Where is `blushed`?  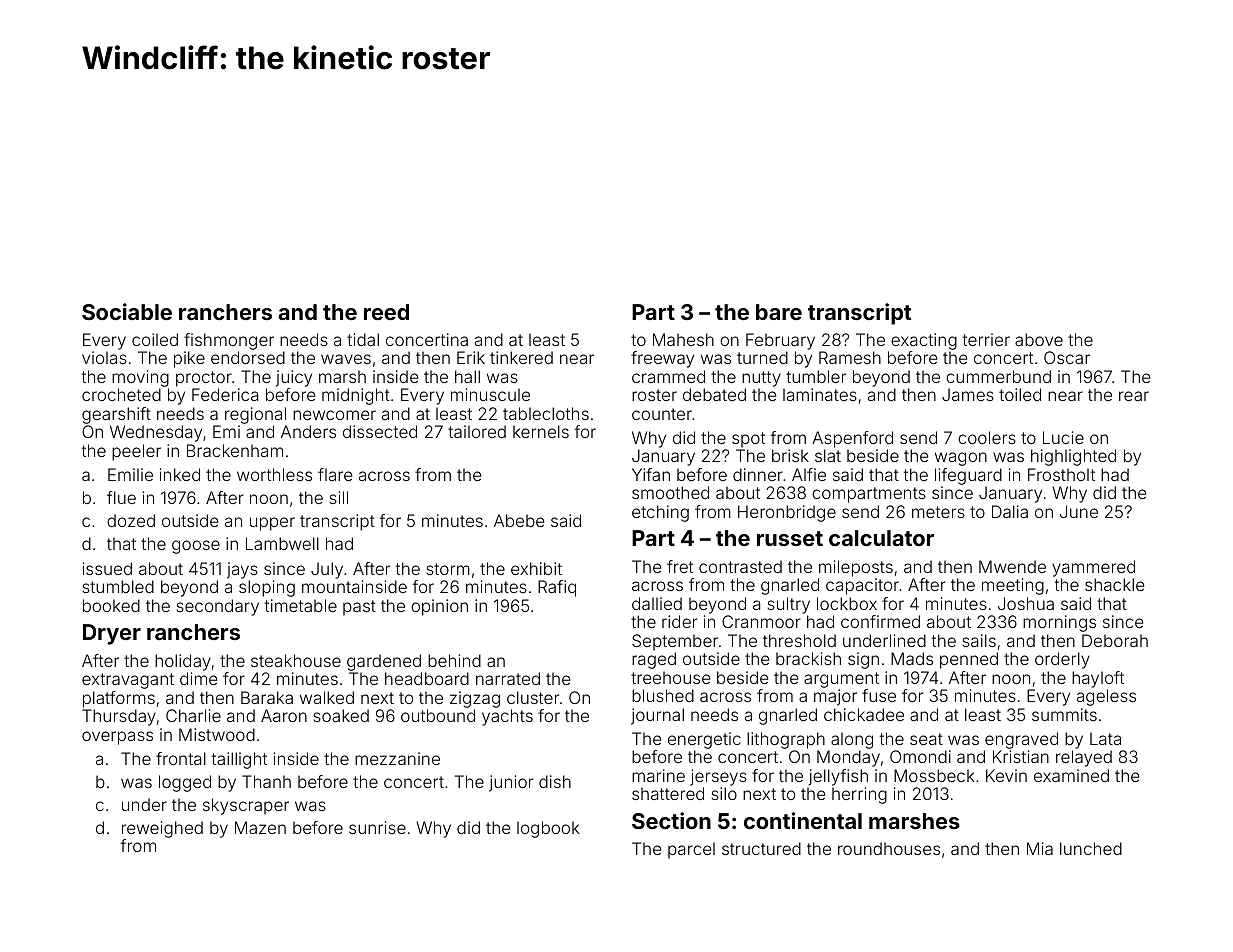
blushed is located at coordinates (663, 695).
